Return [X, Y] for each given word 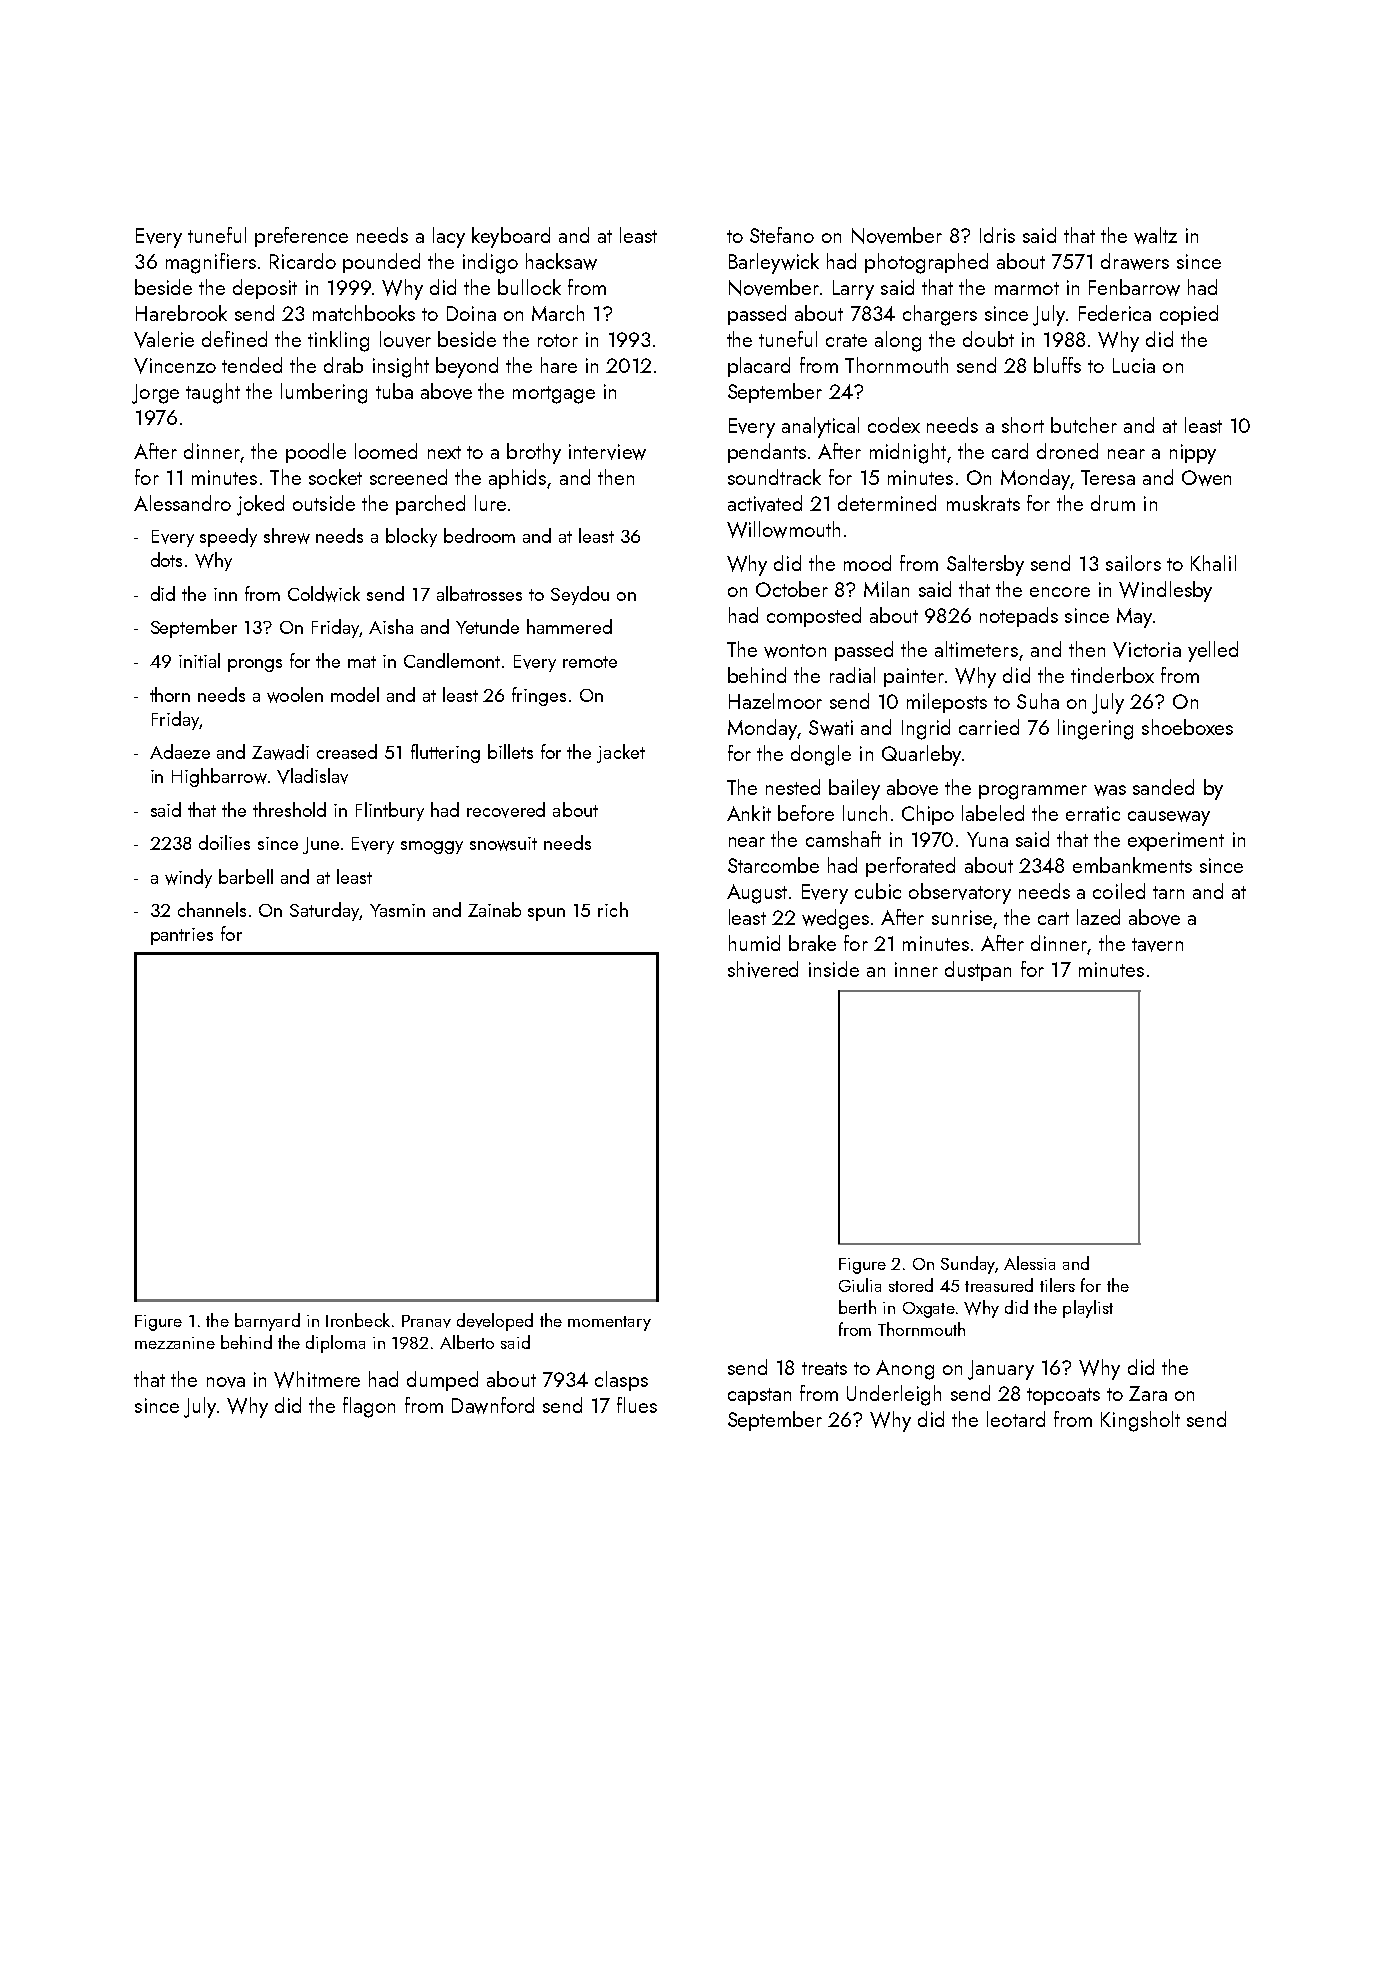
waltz [1155, 235]
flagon [369, 1407]
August [757, 894]
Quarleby [921, 755]
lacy [449, 237]
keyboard [511, 237]
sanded [1163, 787]
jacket [621, 753]
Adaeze [180, 751]
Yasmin [397, 910]
